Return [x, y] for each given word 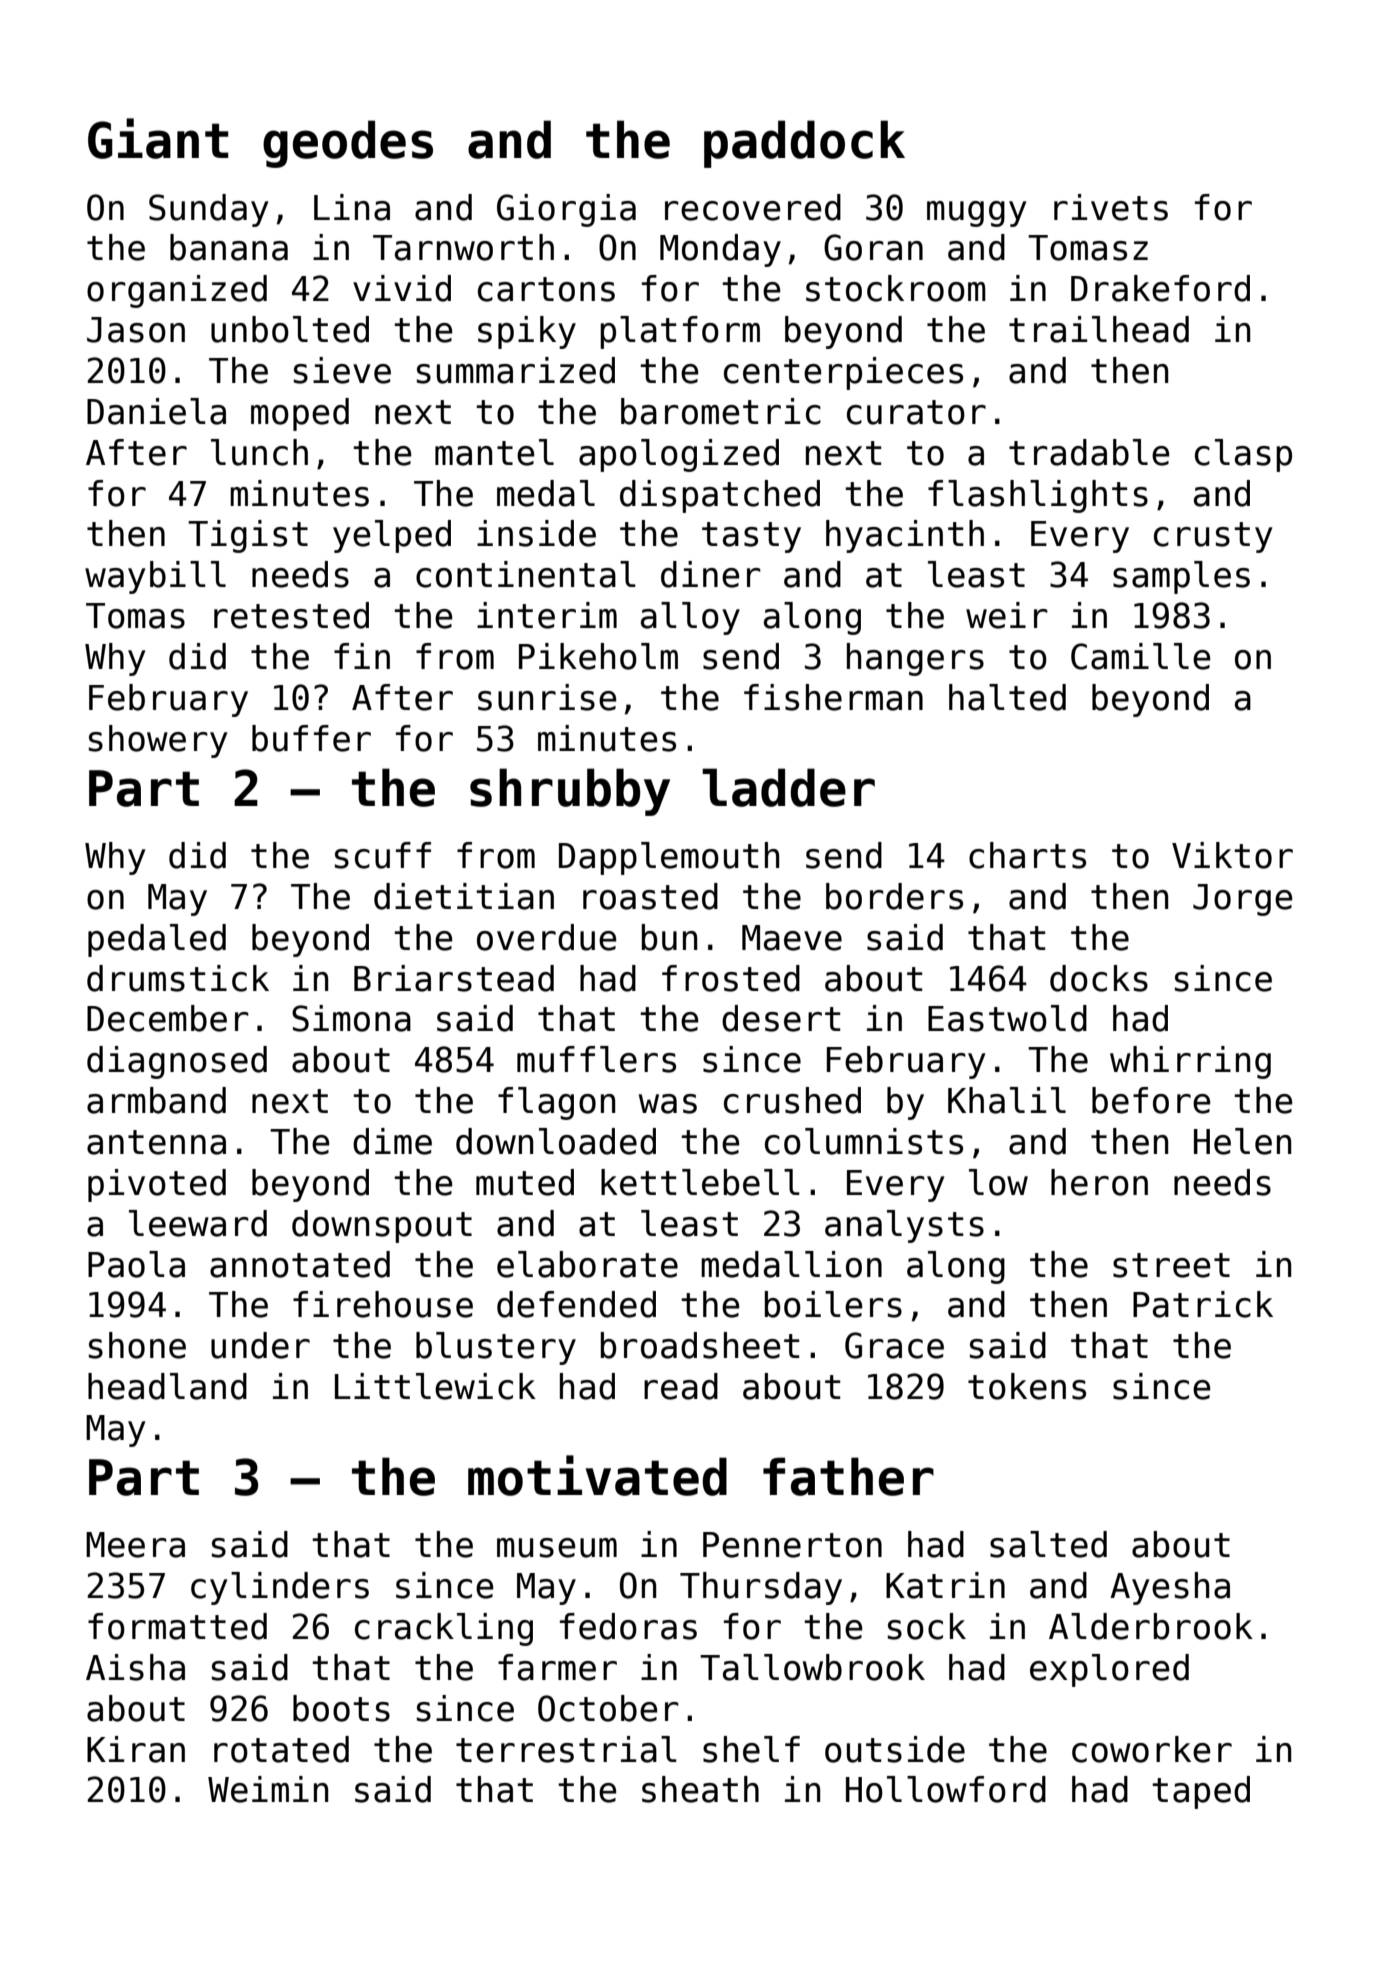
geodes [348, 144]
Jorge [1243, 900]
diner [711, 574]
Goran [873, 247]
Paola [136, 1264]
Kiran [136, 1749]
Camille [1141, 656]
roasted [650, 896]
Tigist [248, 536]
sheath [700, 1789]
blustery [496, 1348]
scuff [383, 855]
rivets [1111, 207]
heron [1099, 1182]
